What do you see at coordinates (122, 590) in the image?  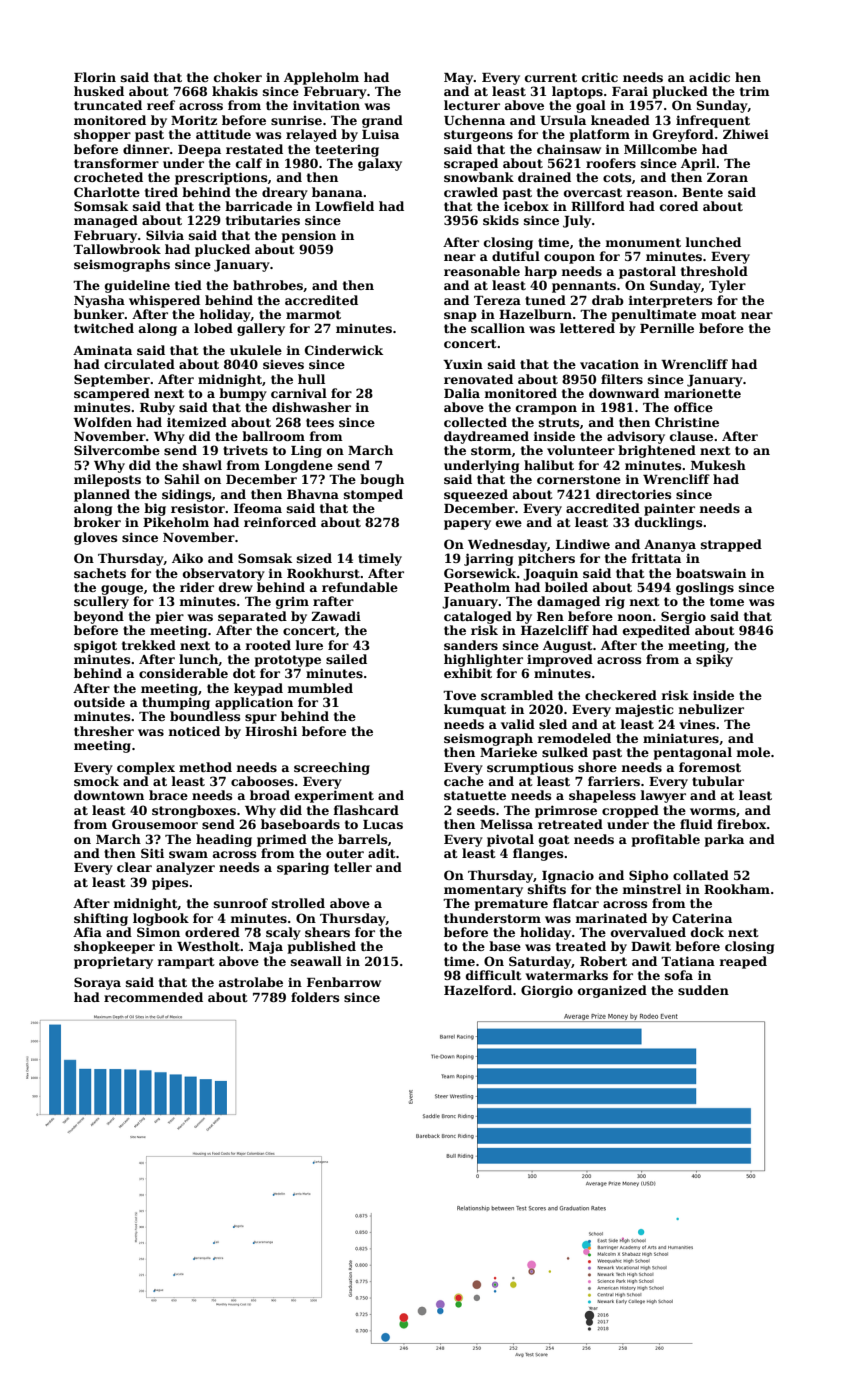 I see `gouge` at bounding box center [122, 590].
